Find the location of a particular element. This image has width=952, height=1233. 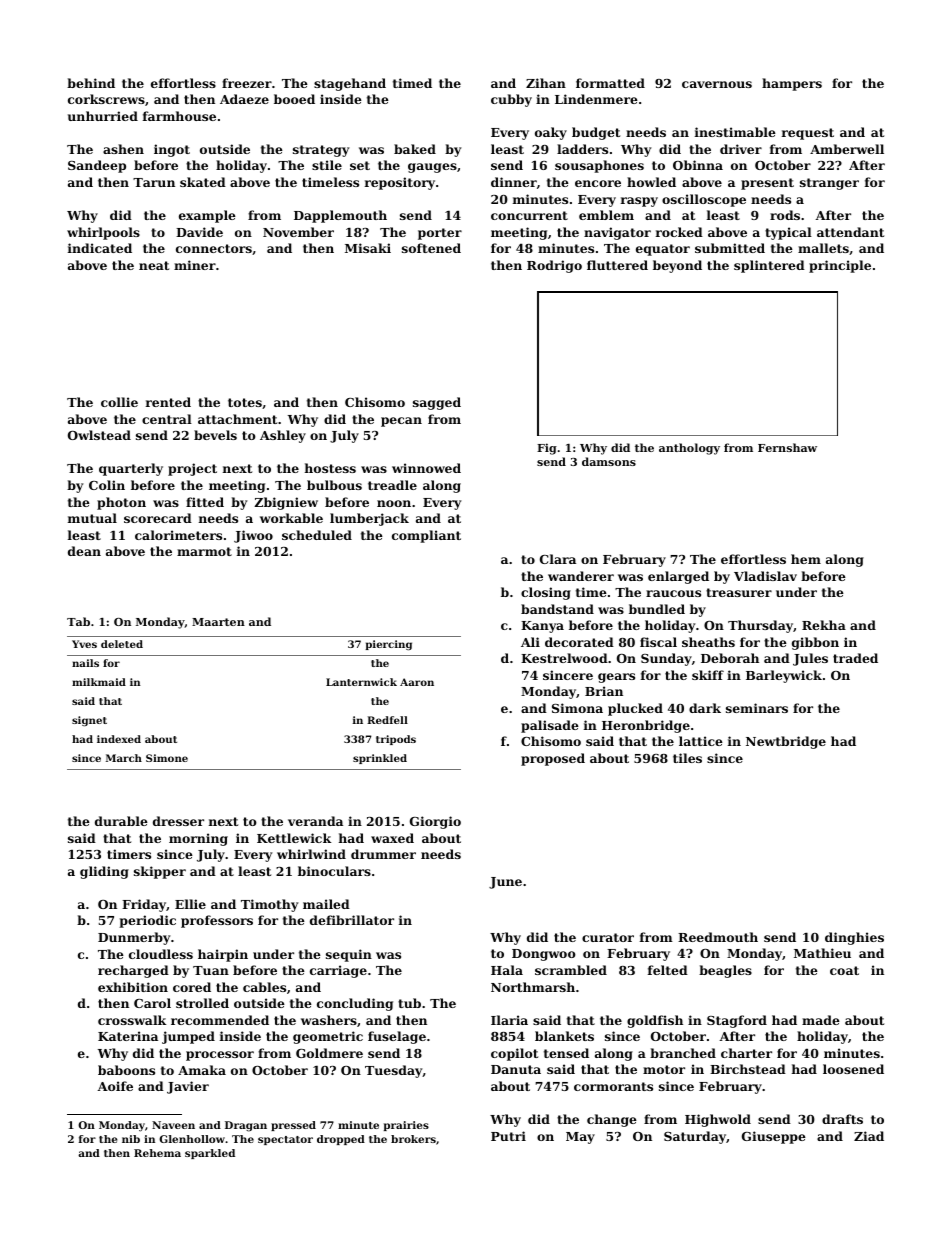

freezer is located at coordinates (247, 83).
